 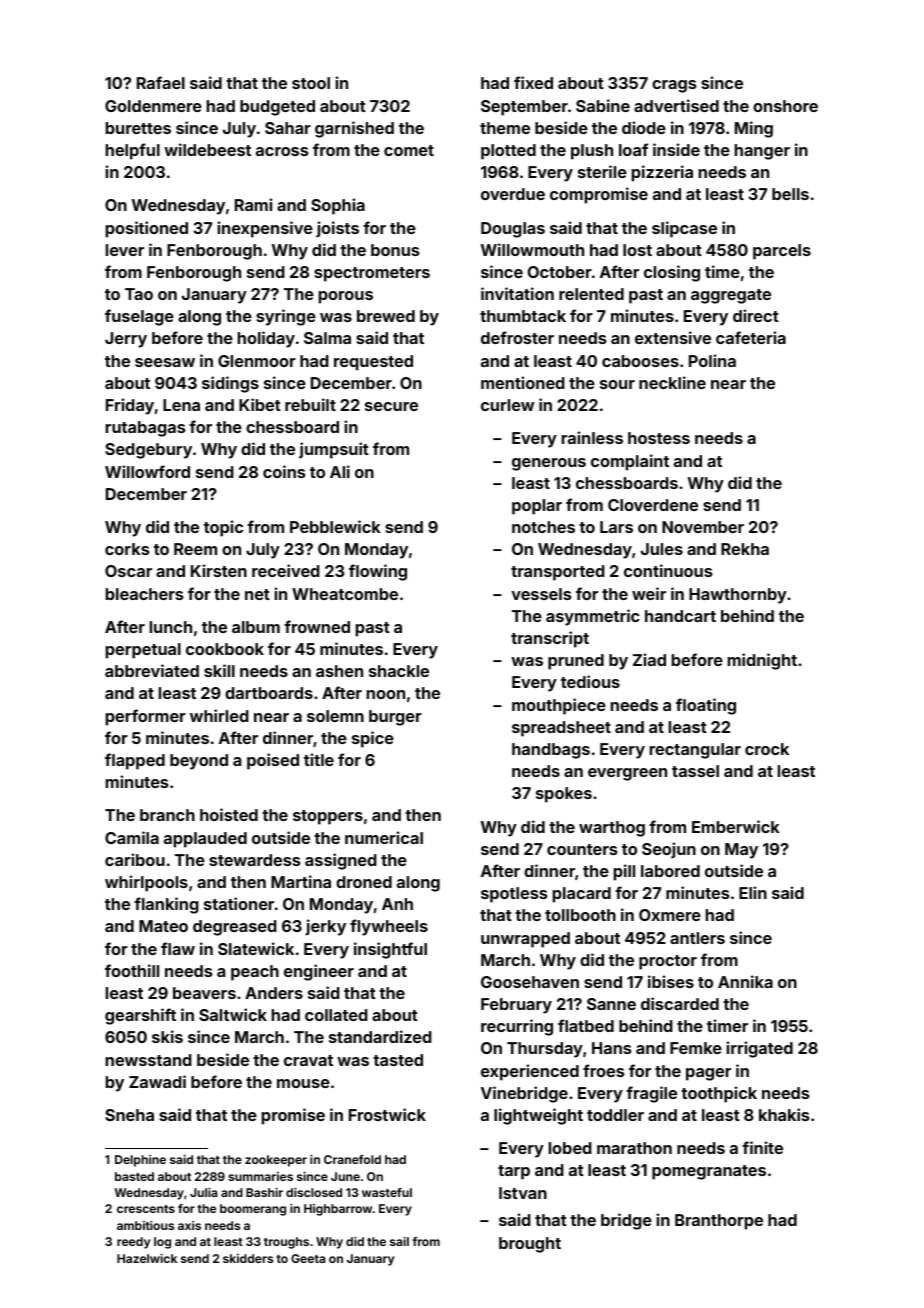 I want to click on Lena, so click(x=181, y=405).
